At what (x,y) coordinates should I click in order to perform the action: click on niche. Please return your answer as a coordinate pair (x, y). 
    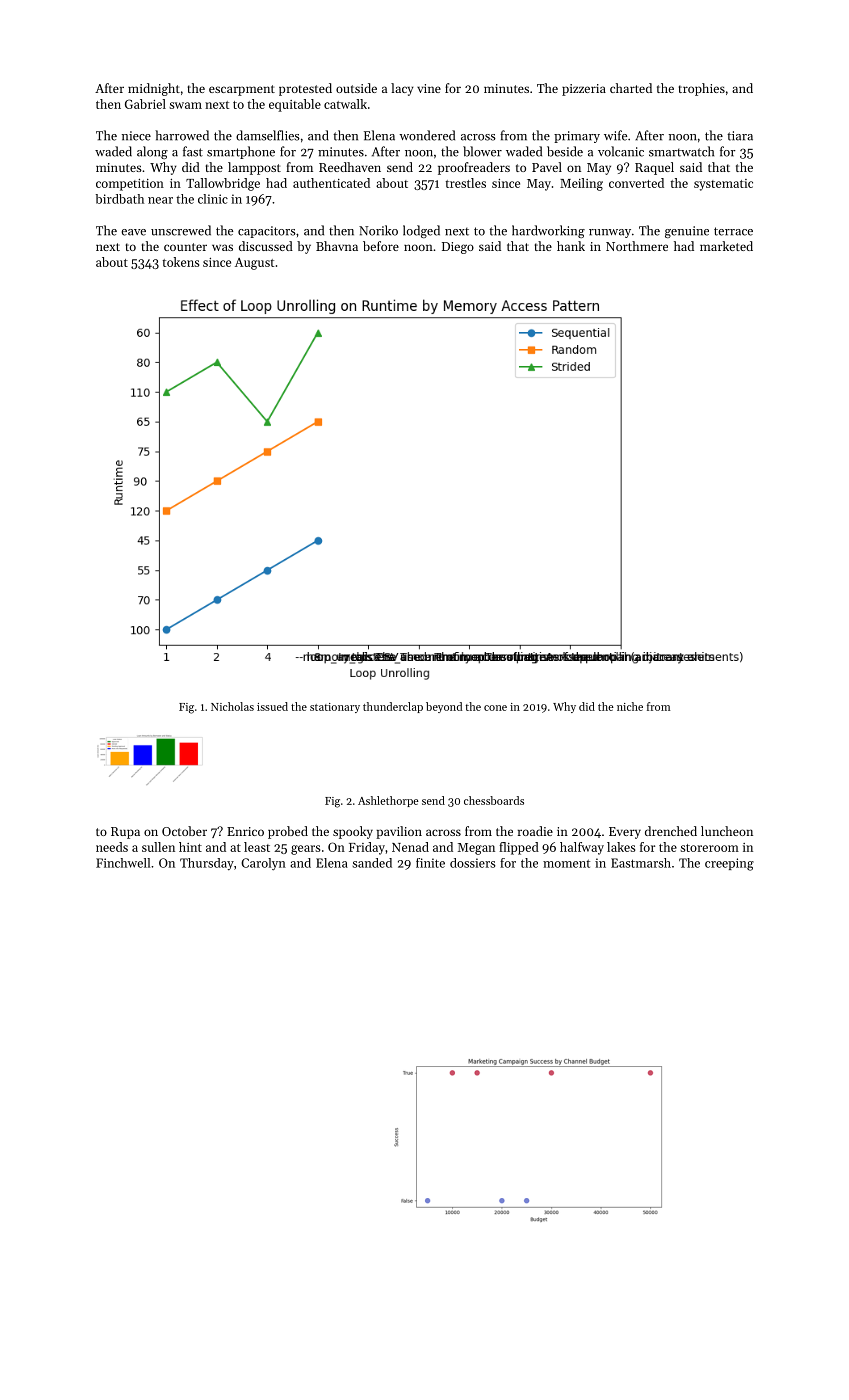
    Looking at the image, I should click on (630, 706).
